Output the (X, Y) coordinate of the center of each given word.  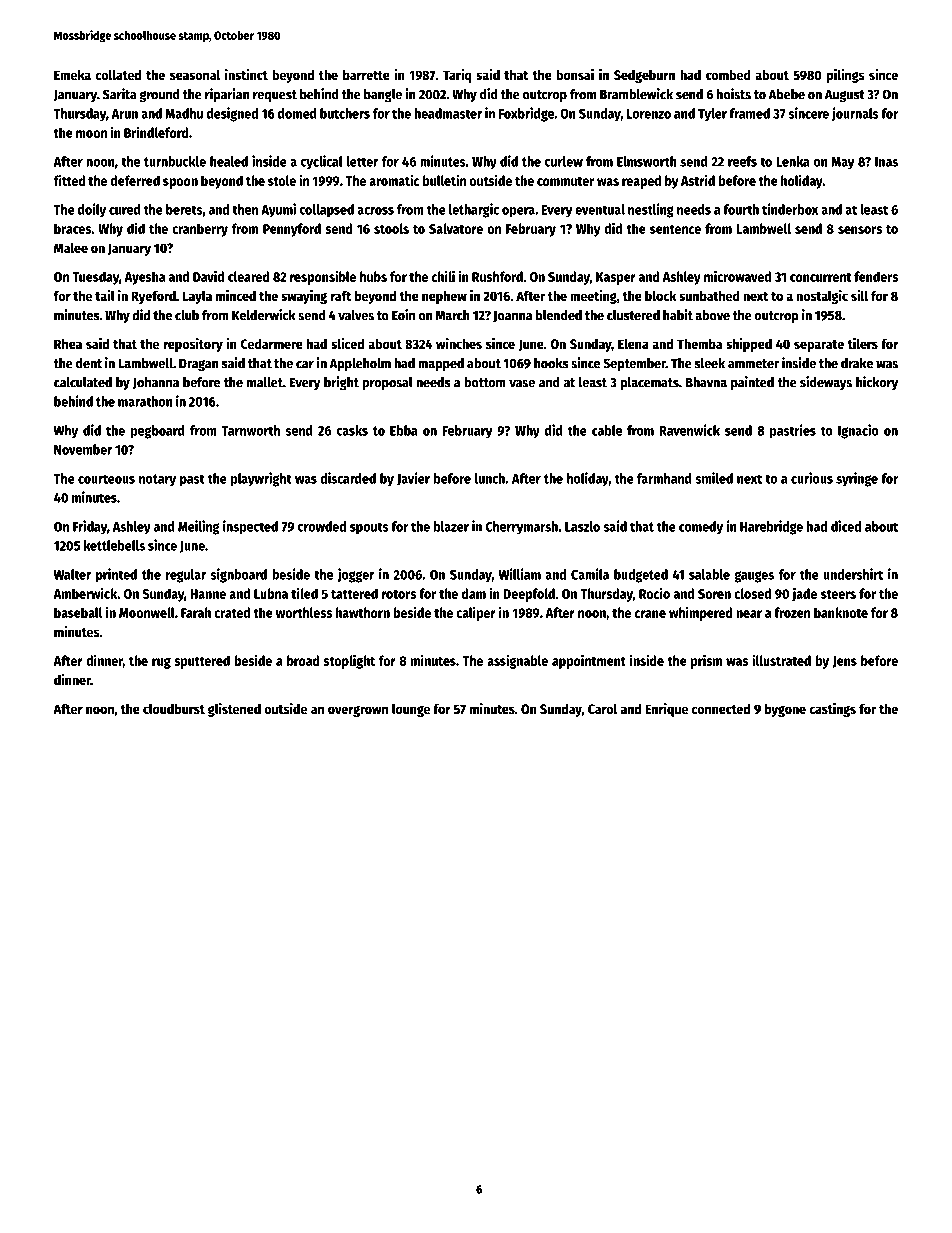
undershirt (853, 574)
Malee (71, 247)
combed (728, 74)
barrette (366, 74)
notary (157, 480)
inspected (250, 527)
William (520, 574)
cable (607, 430)
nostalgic (822, 297)
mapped (441, 364)
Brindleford (156, 132)
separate (819, 346)
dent (89, 363)
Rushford (497, 276)
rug (161, 663)
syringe (857, 479)
